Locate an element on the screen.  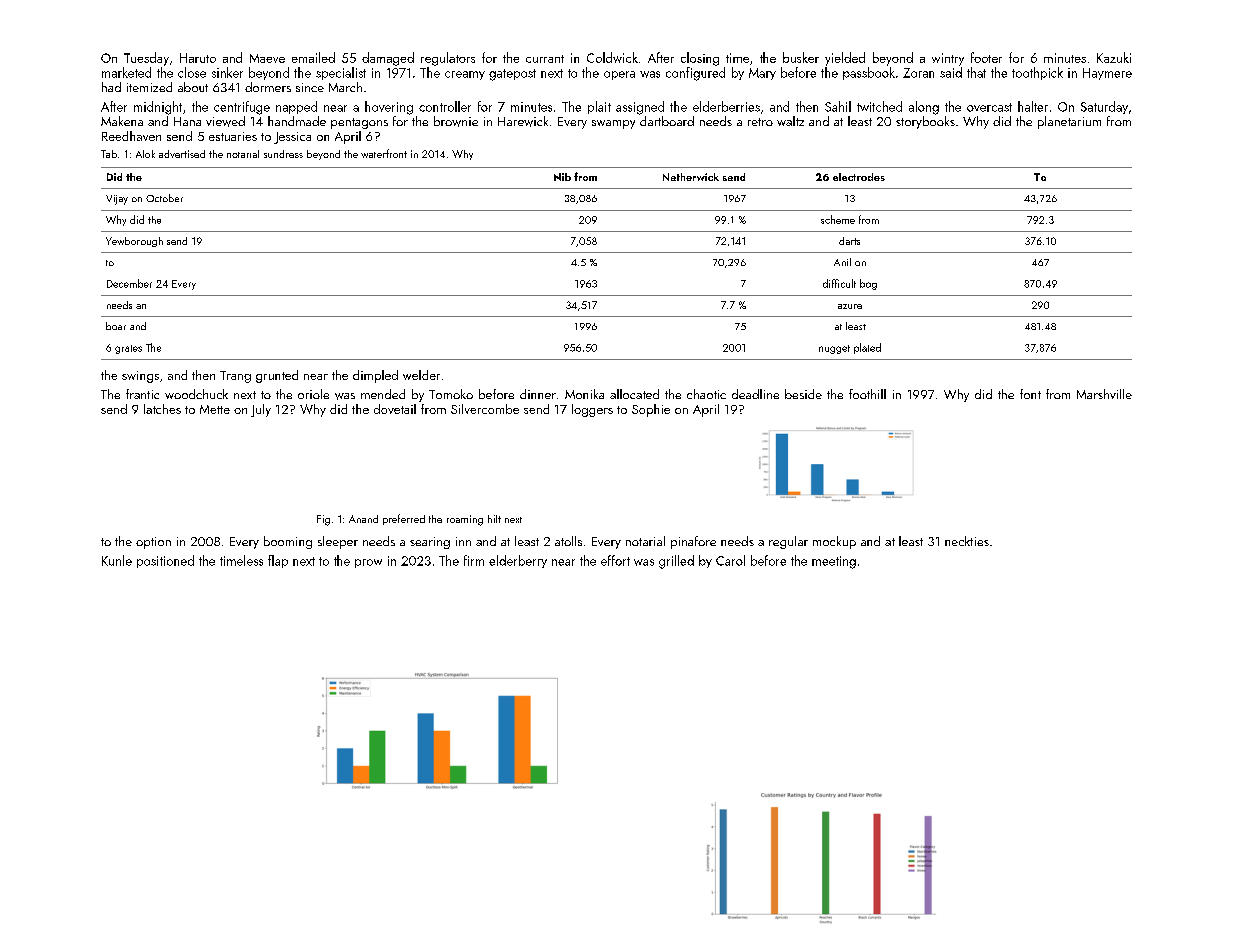
Anand is located at coordinates (363, 519).
